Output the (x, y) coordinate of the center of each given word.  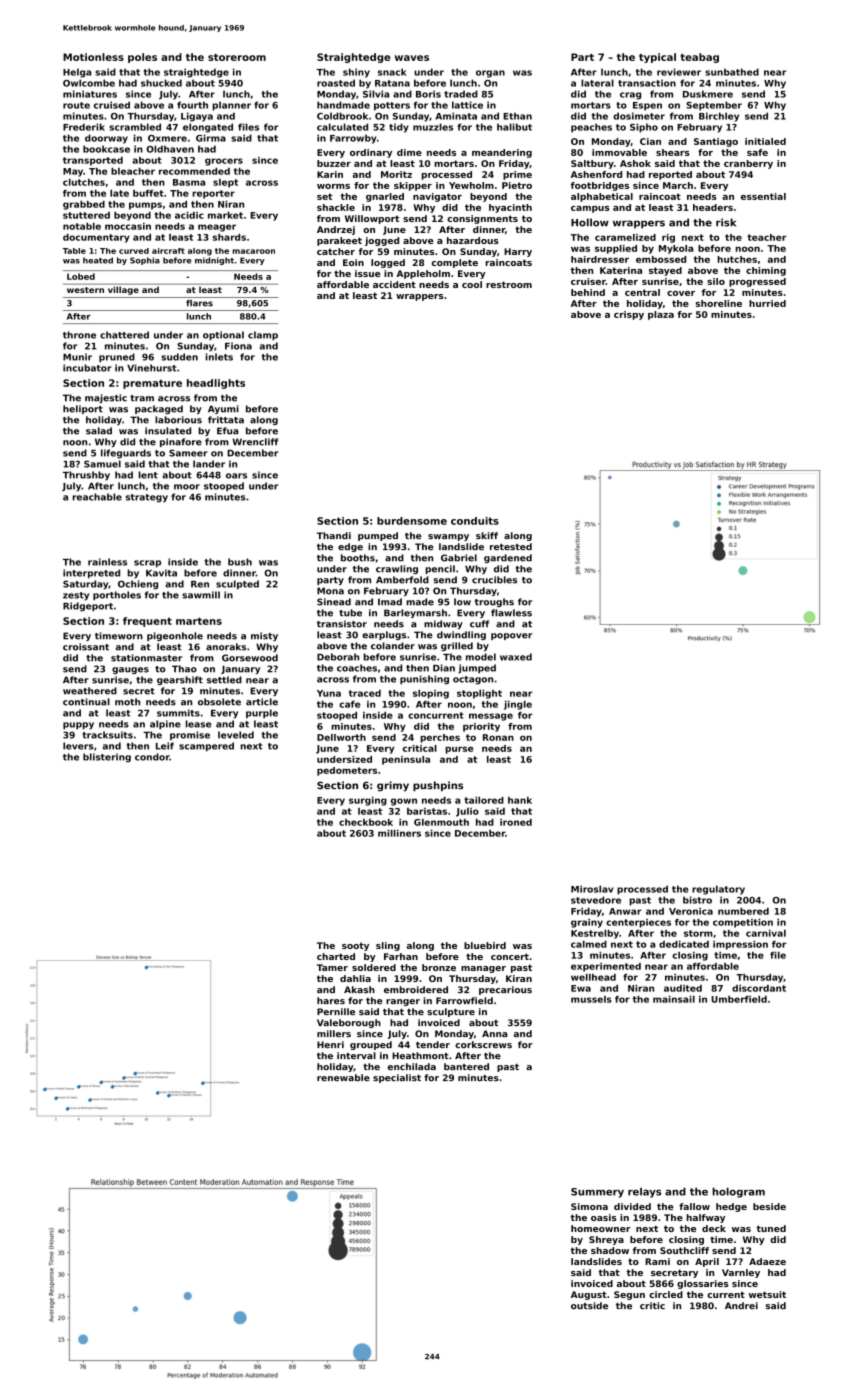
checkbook (366, 822)
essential (763, 196)
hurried (767, 303)
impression (740, 945)
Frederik (84, 127)
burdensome (412, 521)
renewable (343, 1077)
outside (589, 1305)
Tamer (332, 967)
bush (240, 562)
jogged (382, 241)
